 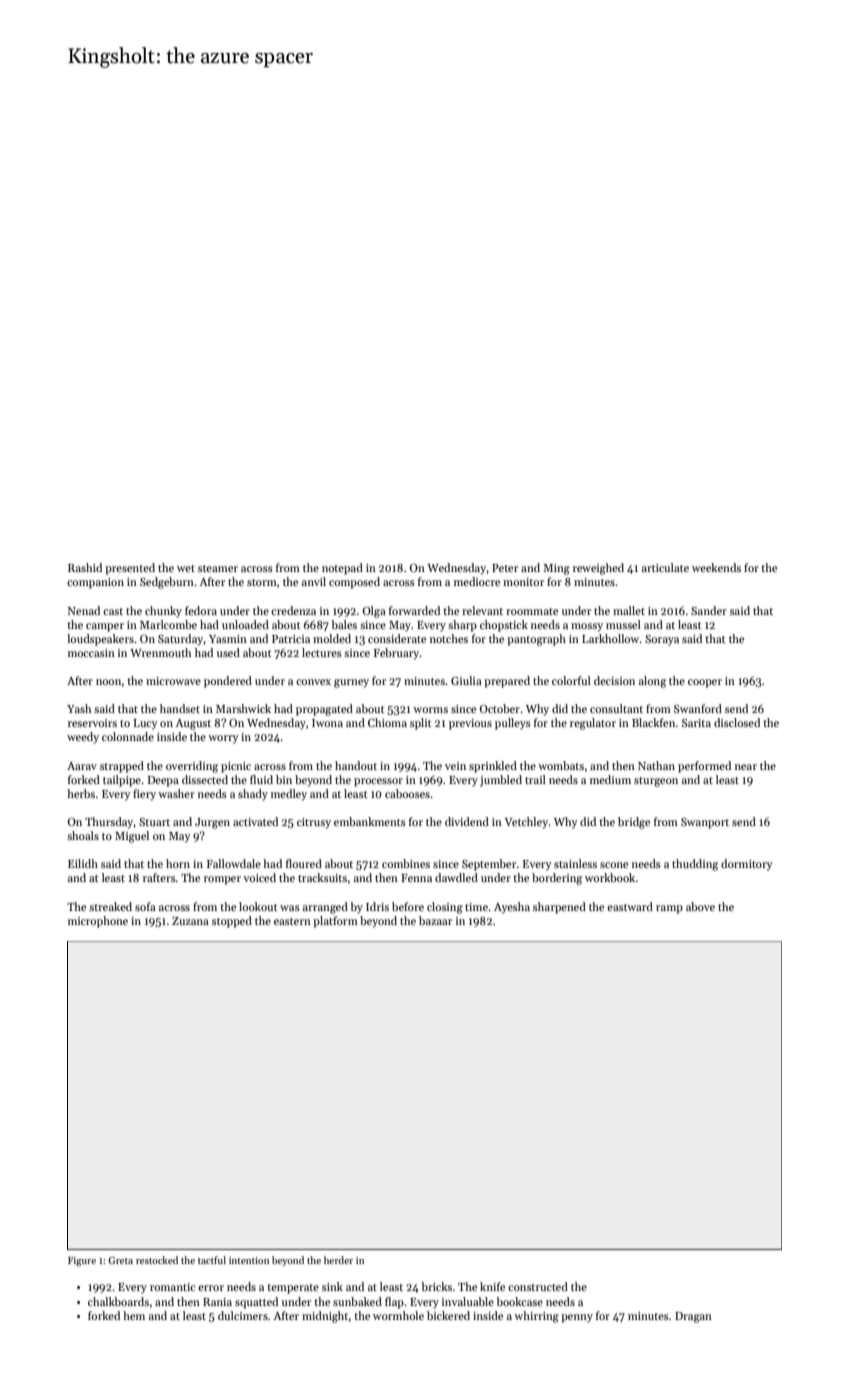 What do you see at coordinates (218, 568) in the image?
I see `steamer` at bounding box center [218, 568].
